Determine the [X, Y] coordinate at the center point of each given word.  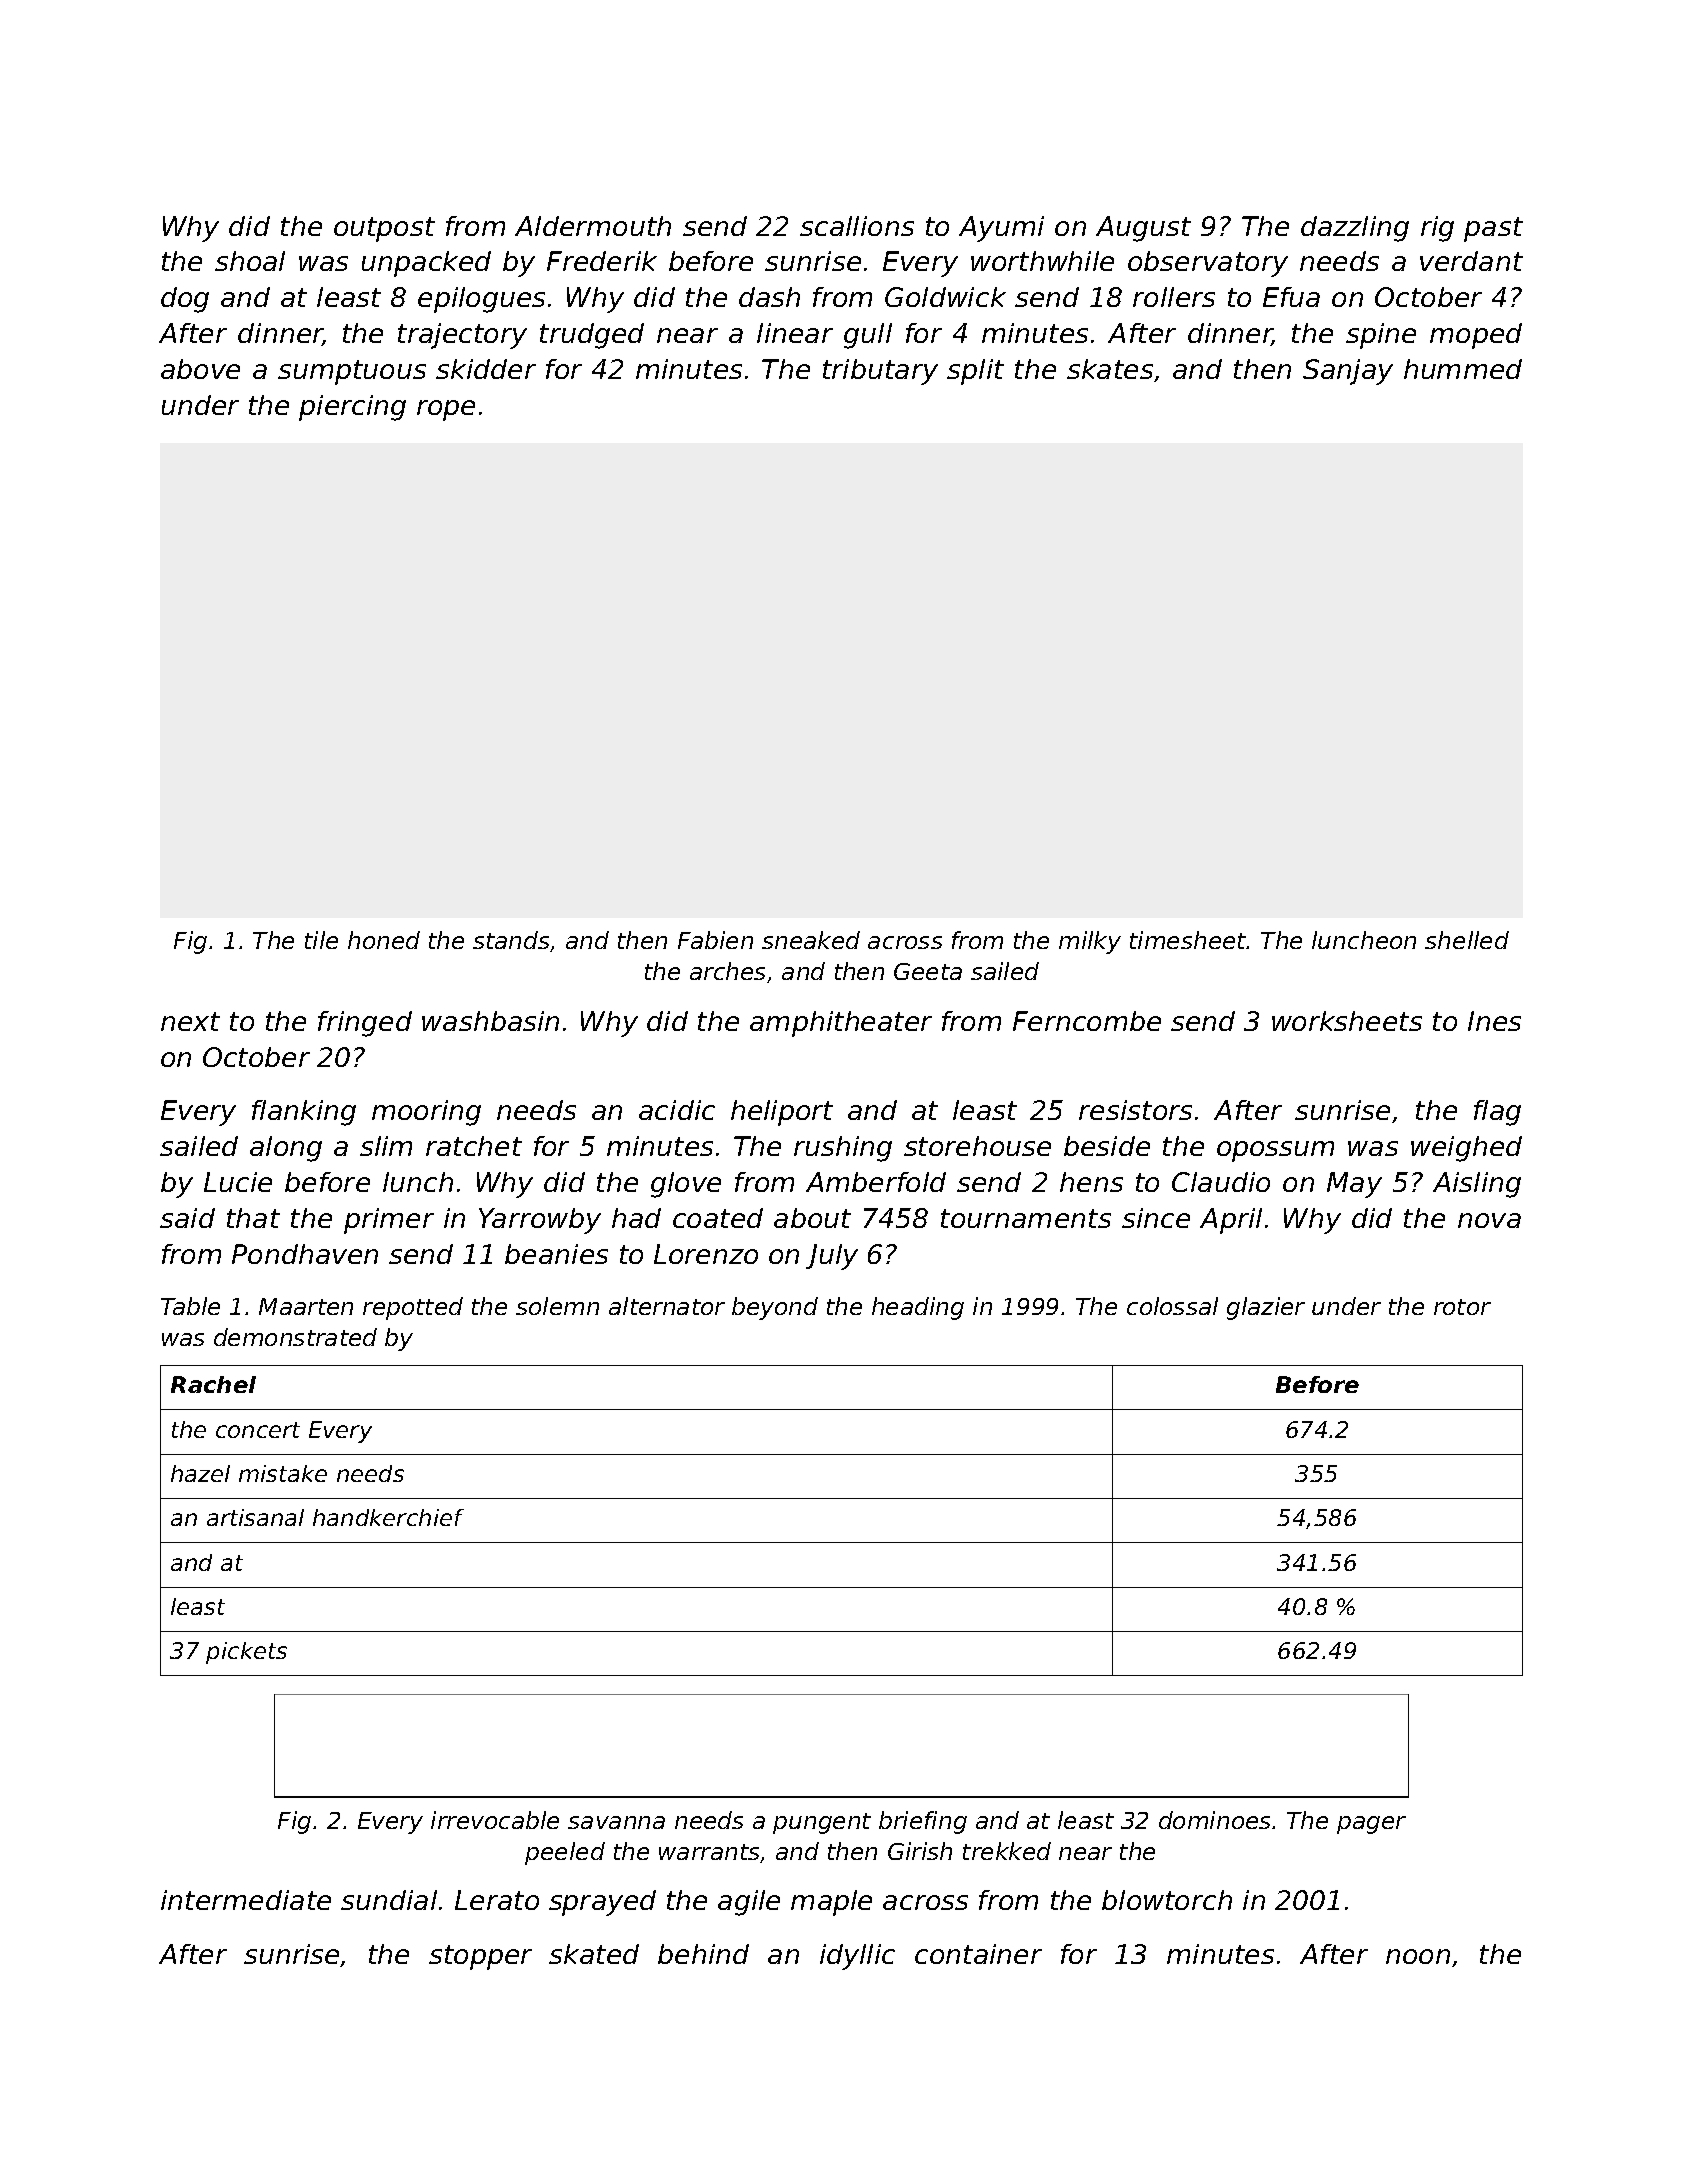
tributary [880, 372]
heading [918, 1308]
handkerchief [388, 1517]
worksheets [1347, 1021]
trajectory [462, 336]
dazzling [1355, 229]
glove [686, 1185]
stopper [480, 1957]
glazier [1266, 1308]
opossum [1275, 1151]
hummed [1463, 369]
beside [1107, 1146]
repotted [413, 1308]
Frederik [602, 261]
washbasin [490, 1021]
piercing [352, 408]
